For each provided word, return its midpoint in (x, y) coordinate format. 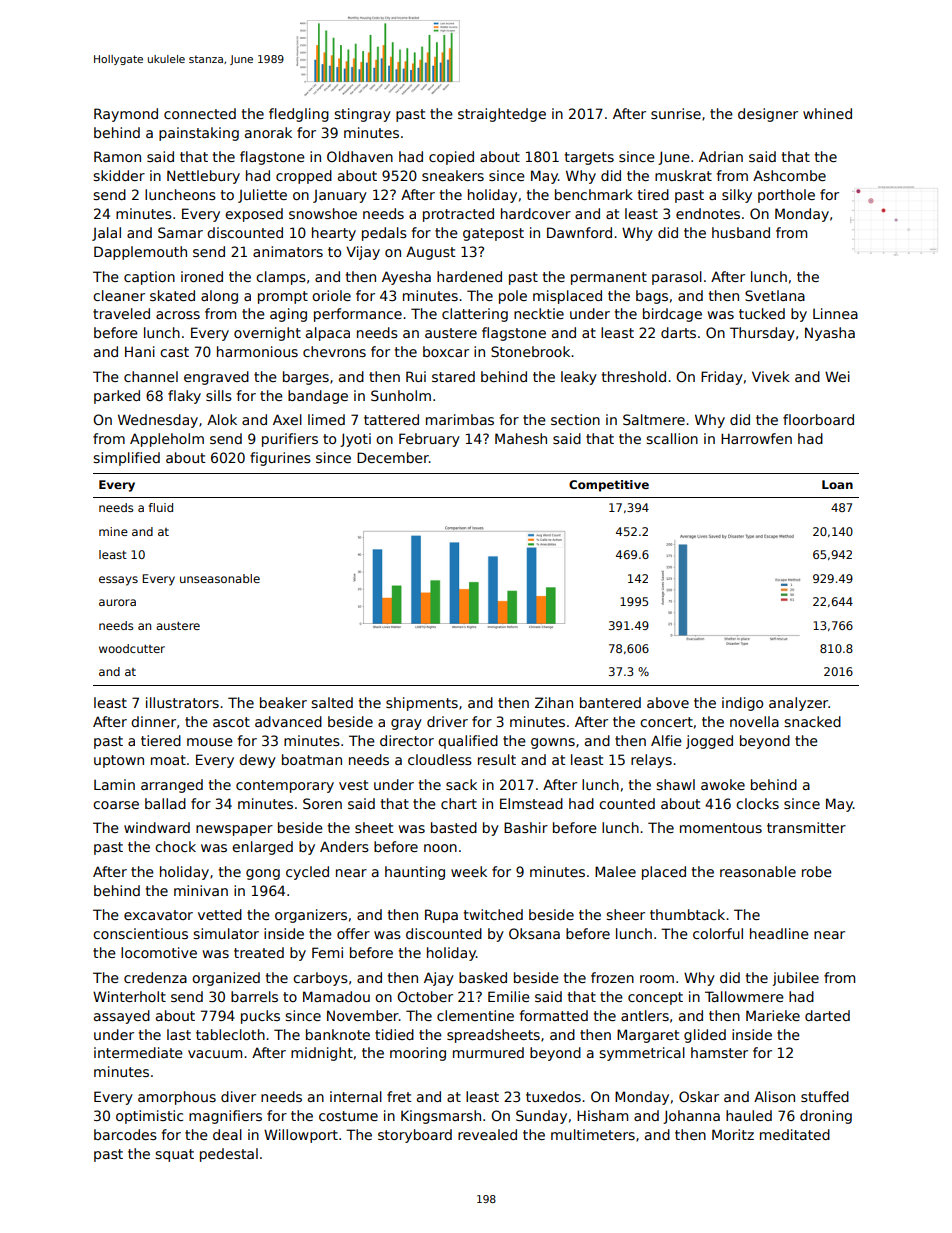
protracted (458, 215)
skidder (119, 175)
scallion (672, 438)
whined (827, 113)
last (179, 1034)
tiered (161, 740)
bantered (610, 702)
